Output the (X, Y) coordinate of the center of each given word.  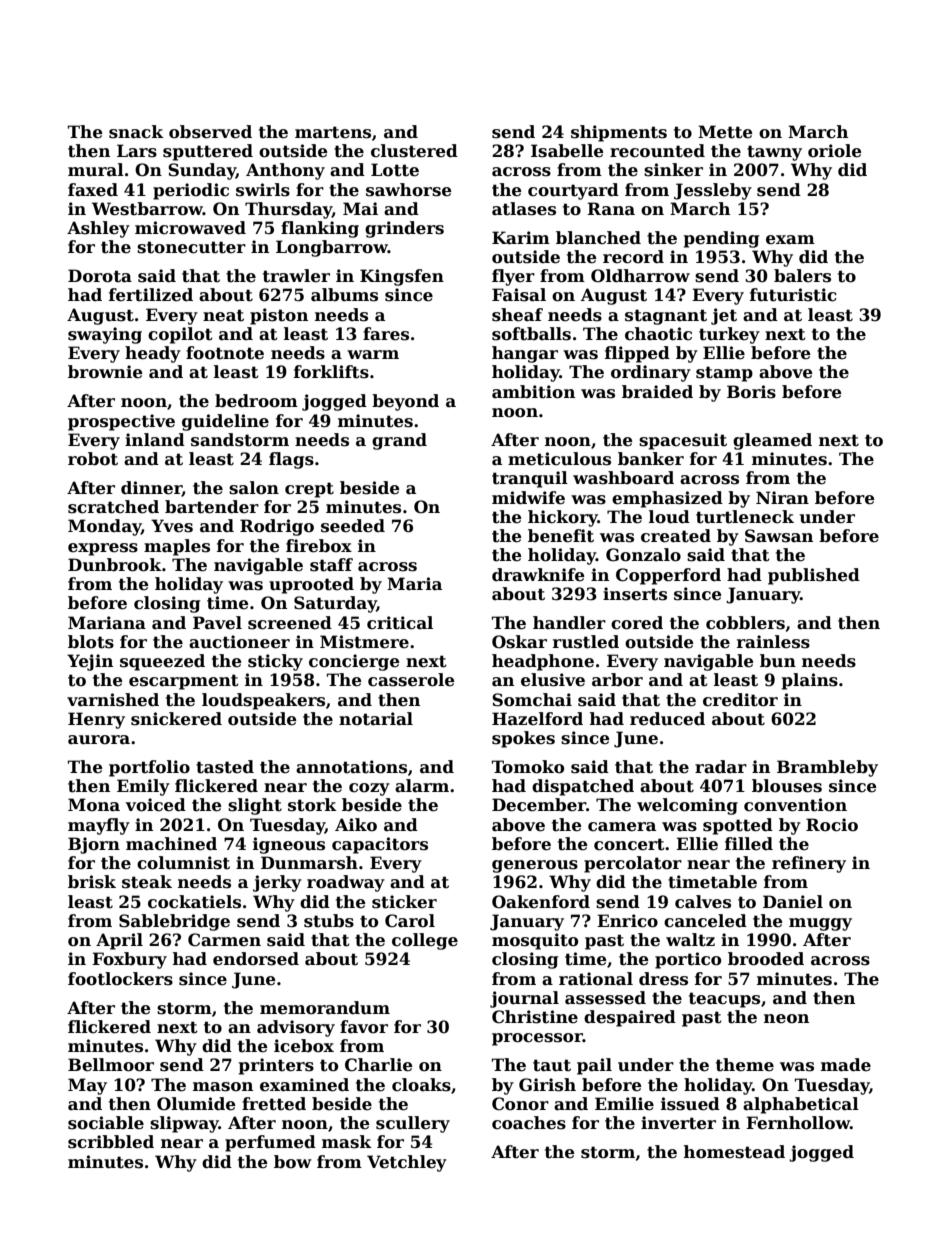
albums (344, 295)
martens (333, 132)
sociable (106, 1123)
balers (802, 276)
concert (629, 844)
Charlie (379, 1065)
